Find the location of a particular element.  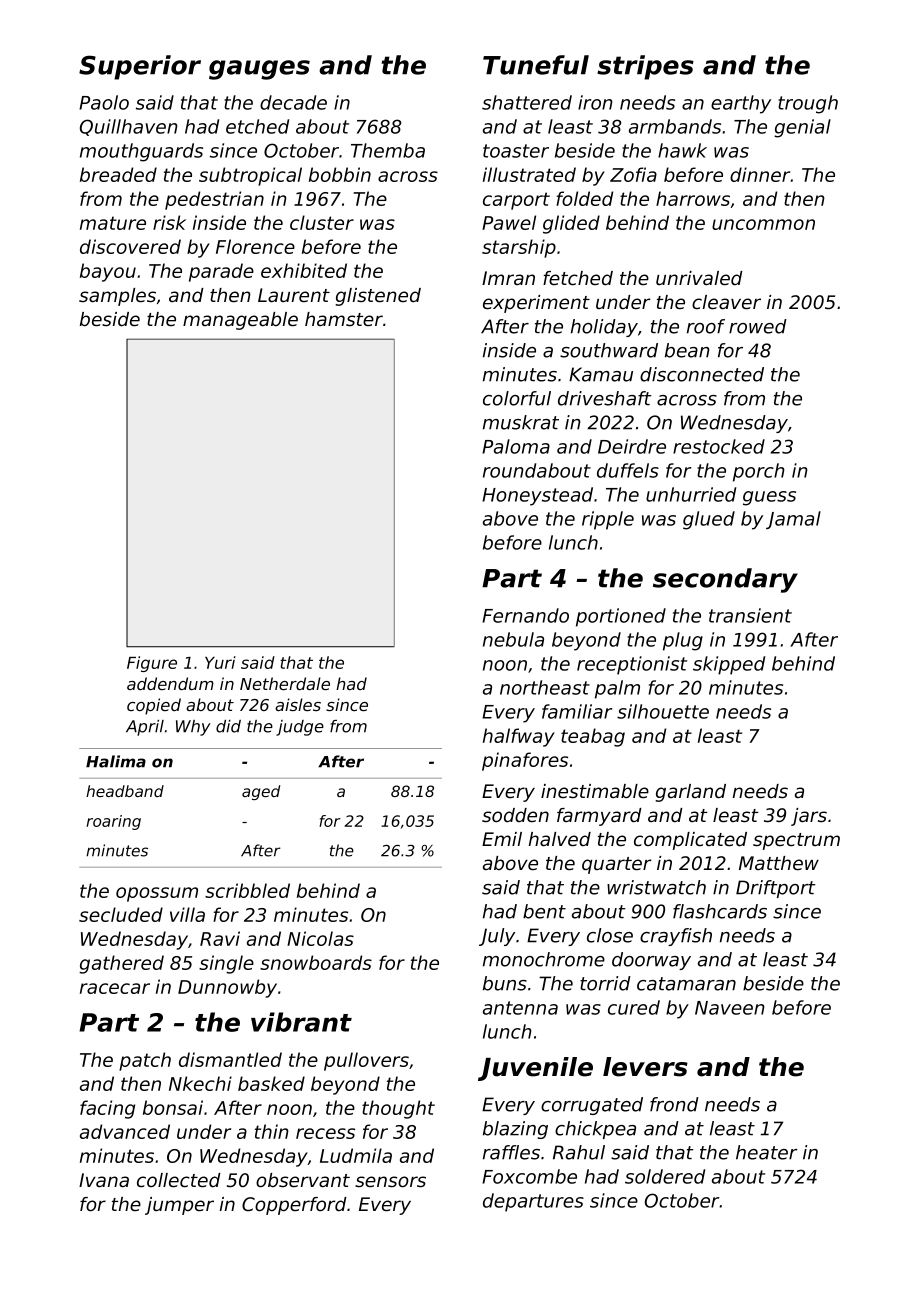

facing is located at coordinates (107, 1109).
